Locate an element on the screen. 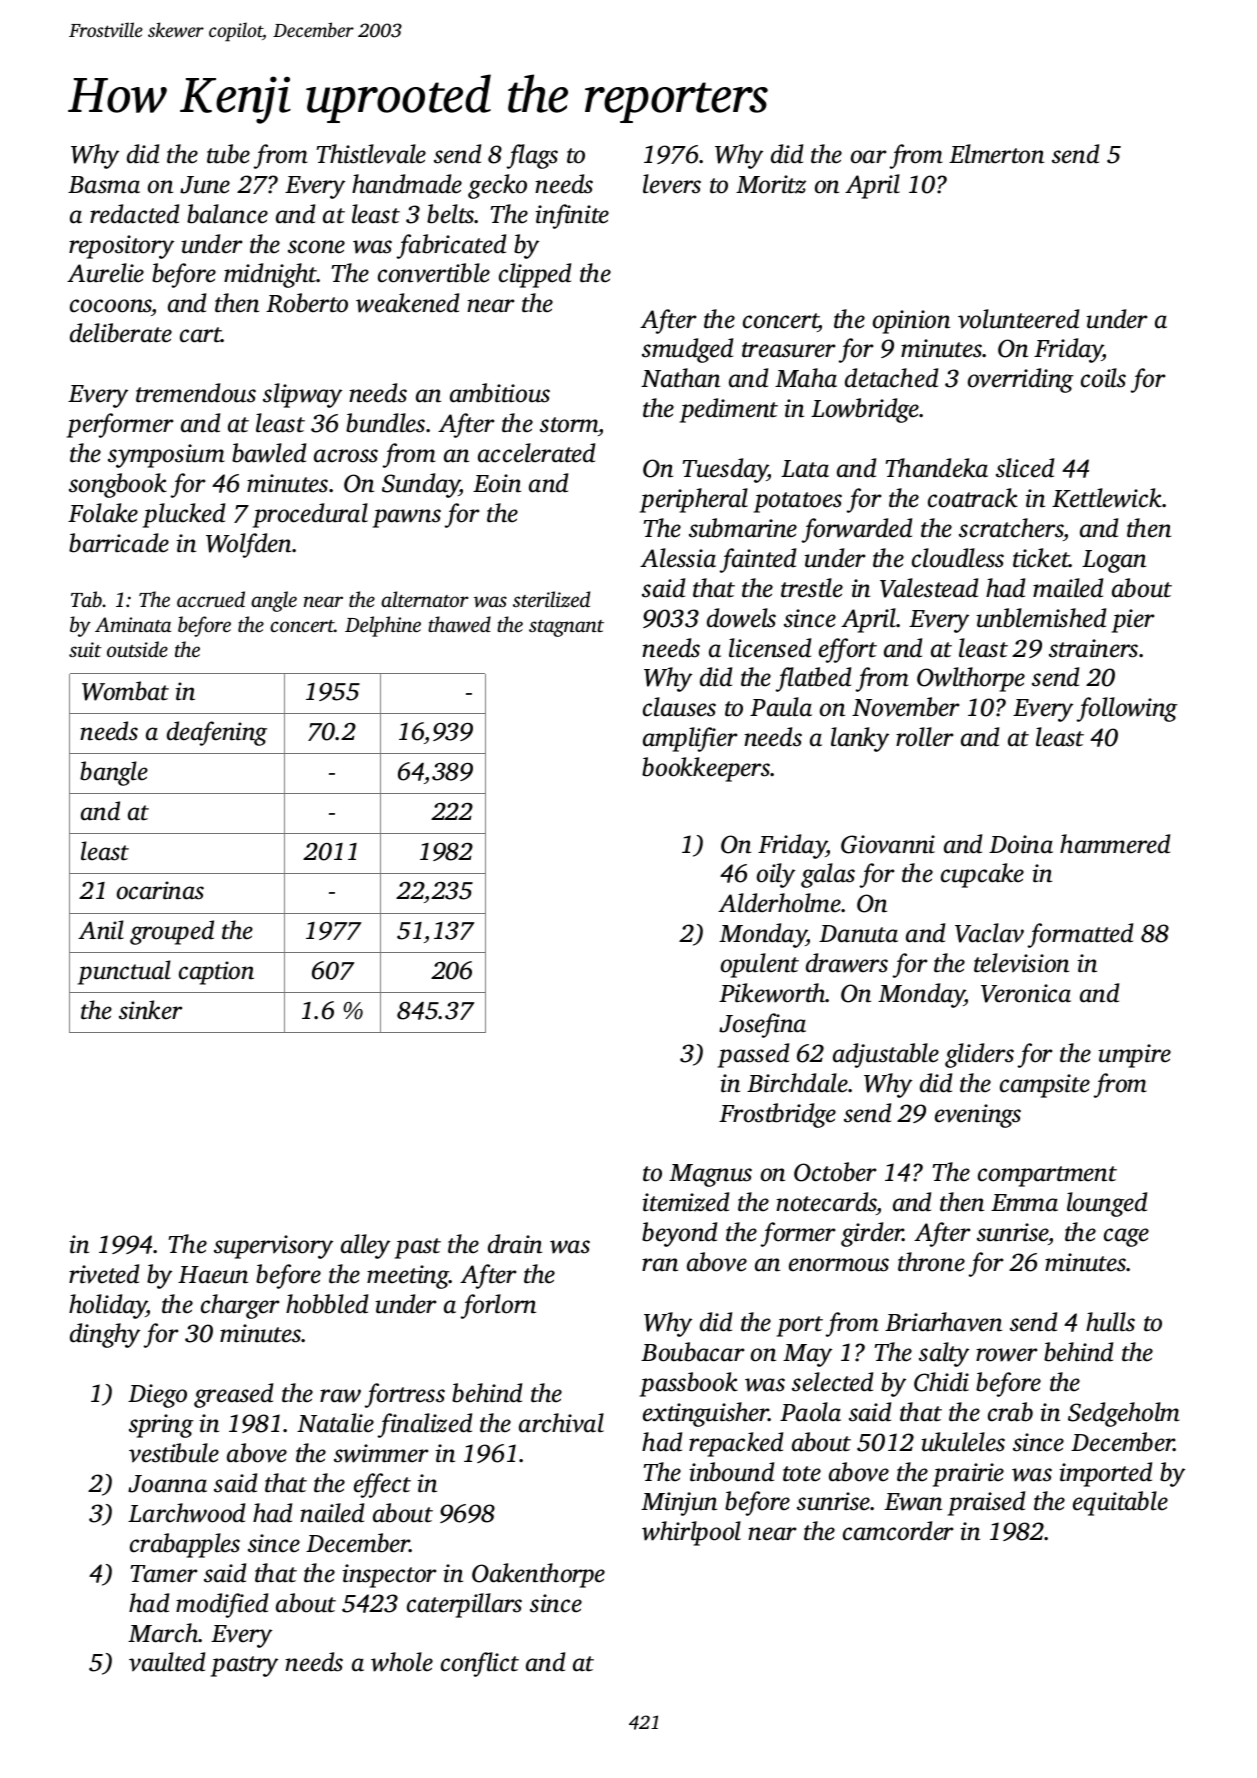 The height and width of the screenshot is (1778, 1257). Elmerton is located at coordinates (996, 154).
